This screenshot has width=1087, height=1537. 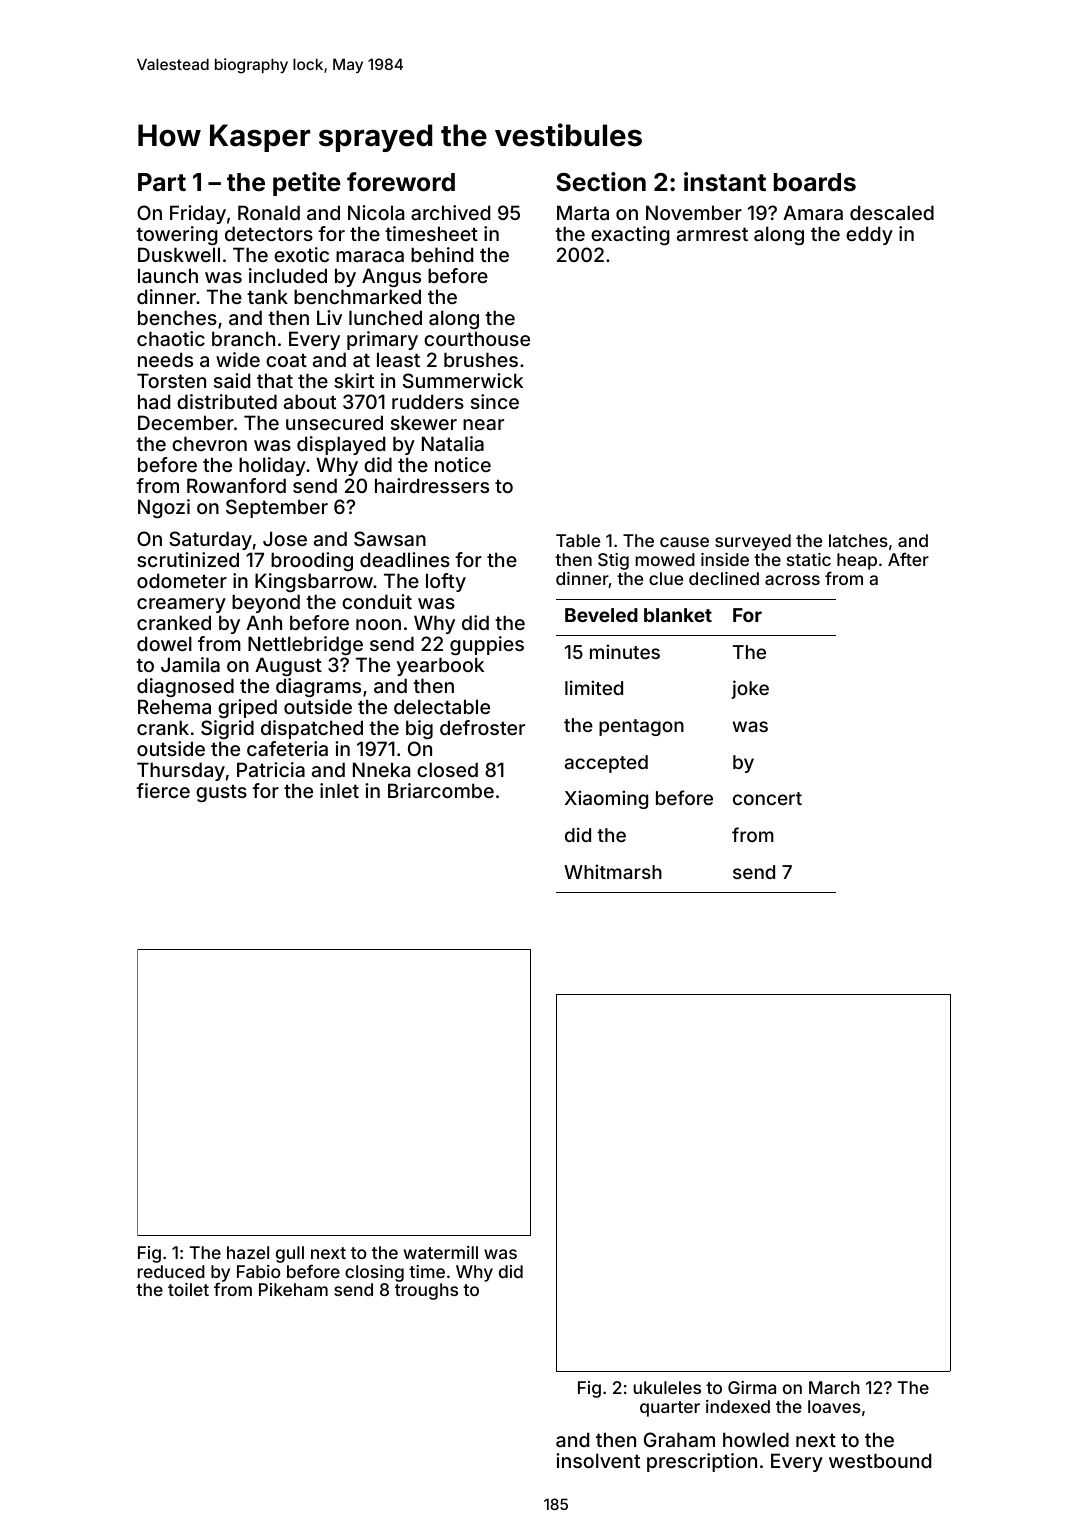 I want to click on boards, so click(x=815, y=182).
